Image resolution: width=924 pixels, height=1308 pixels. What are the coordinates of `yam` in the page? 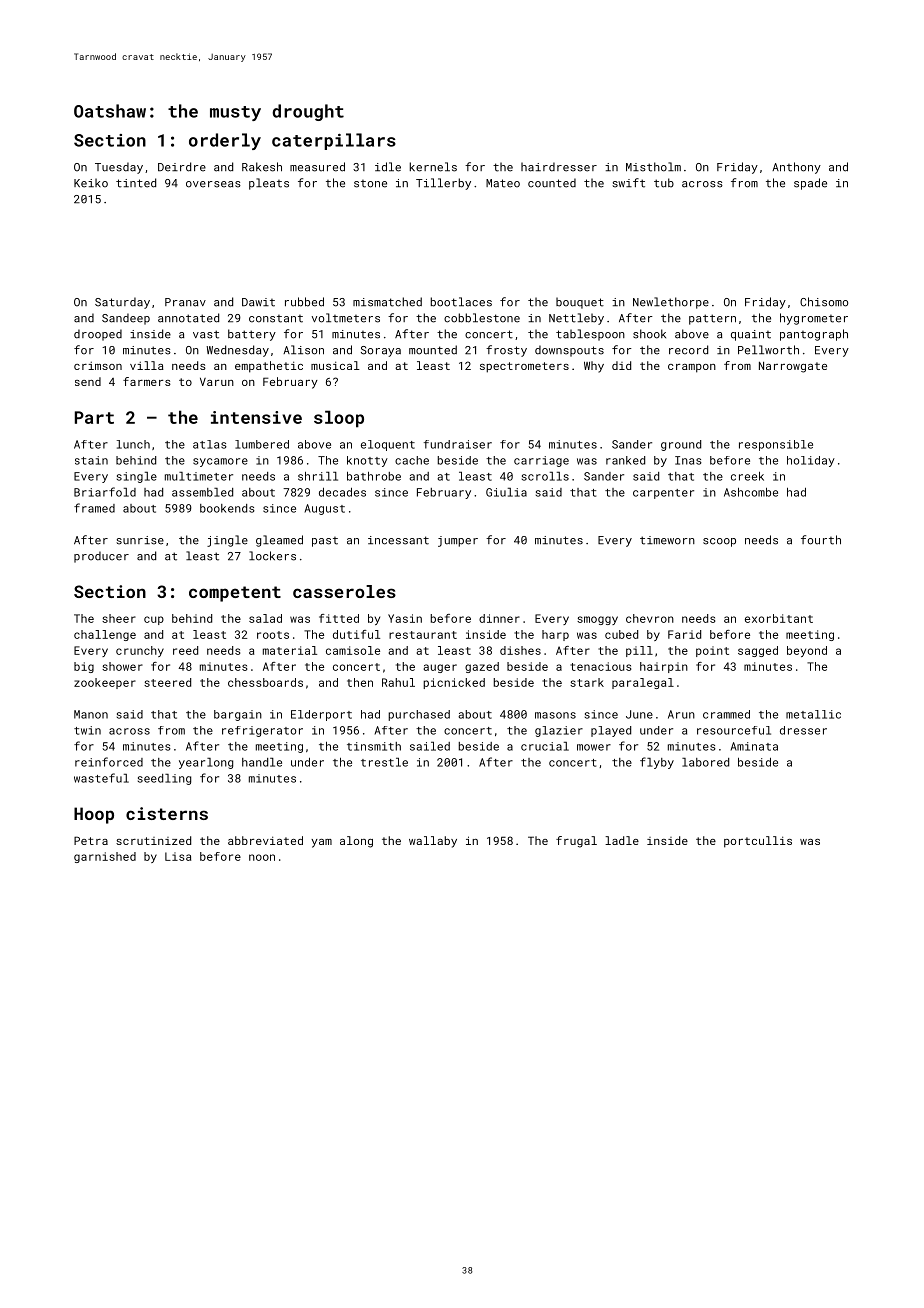 It's located at (321, 843).
